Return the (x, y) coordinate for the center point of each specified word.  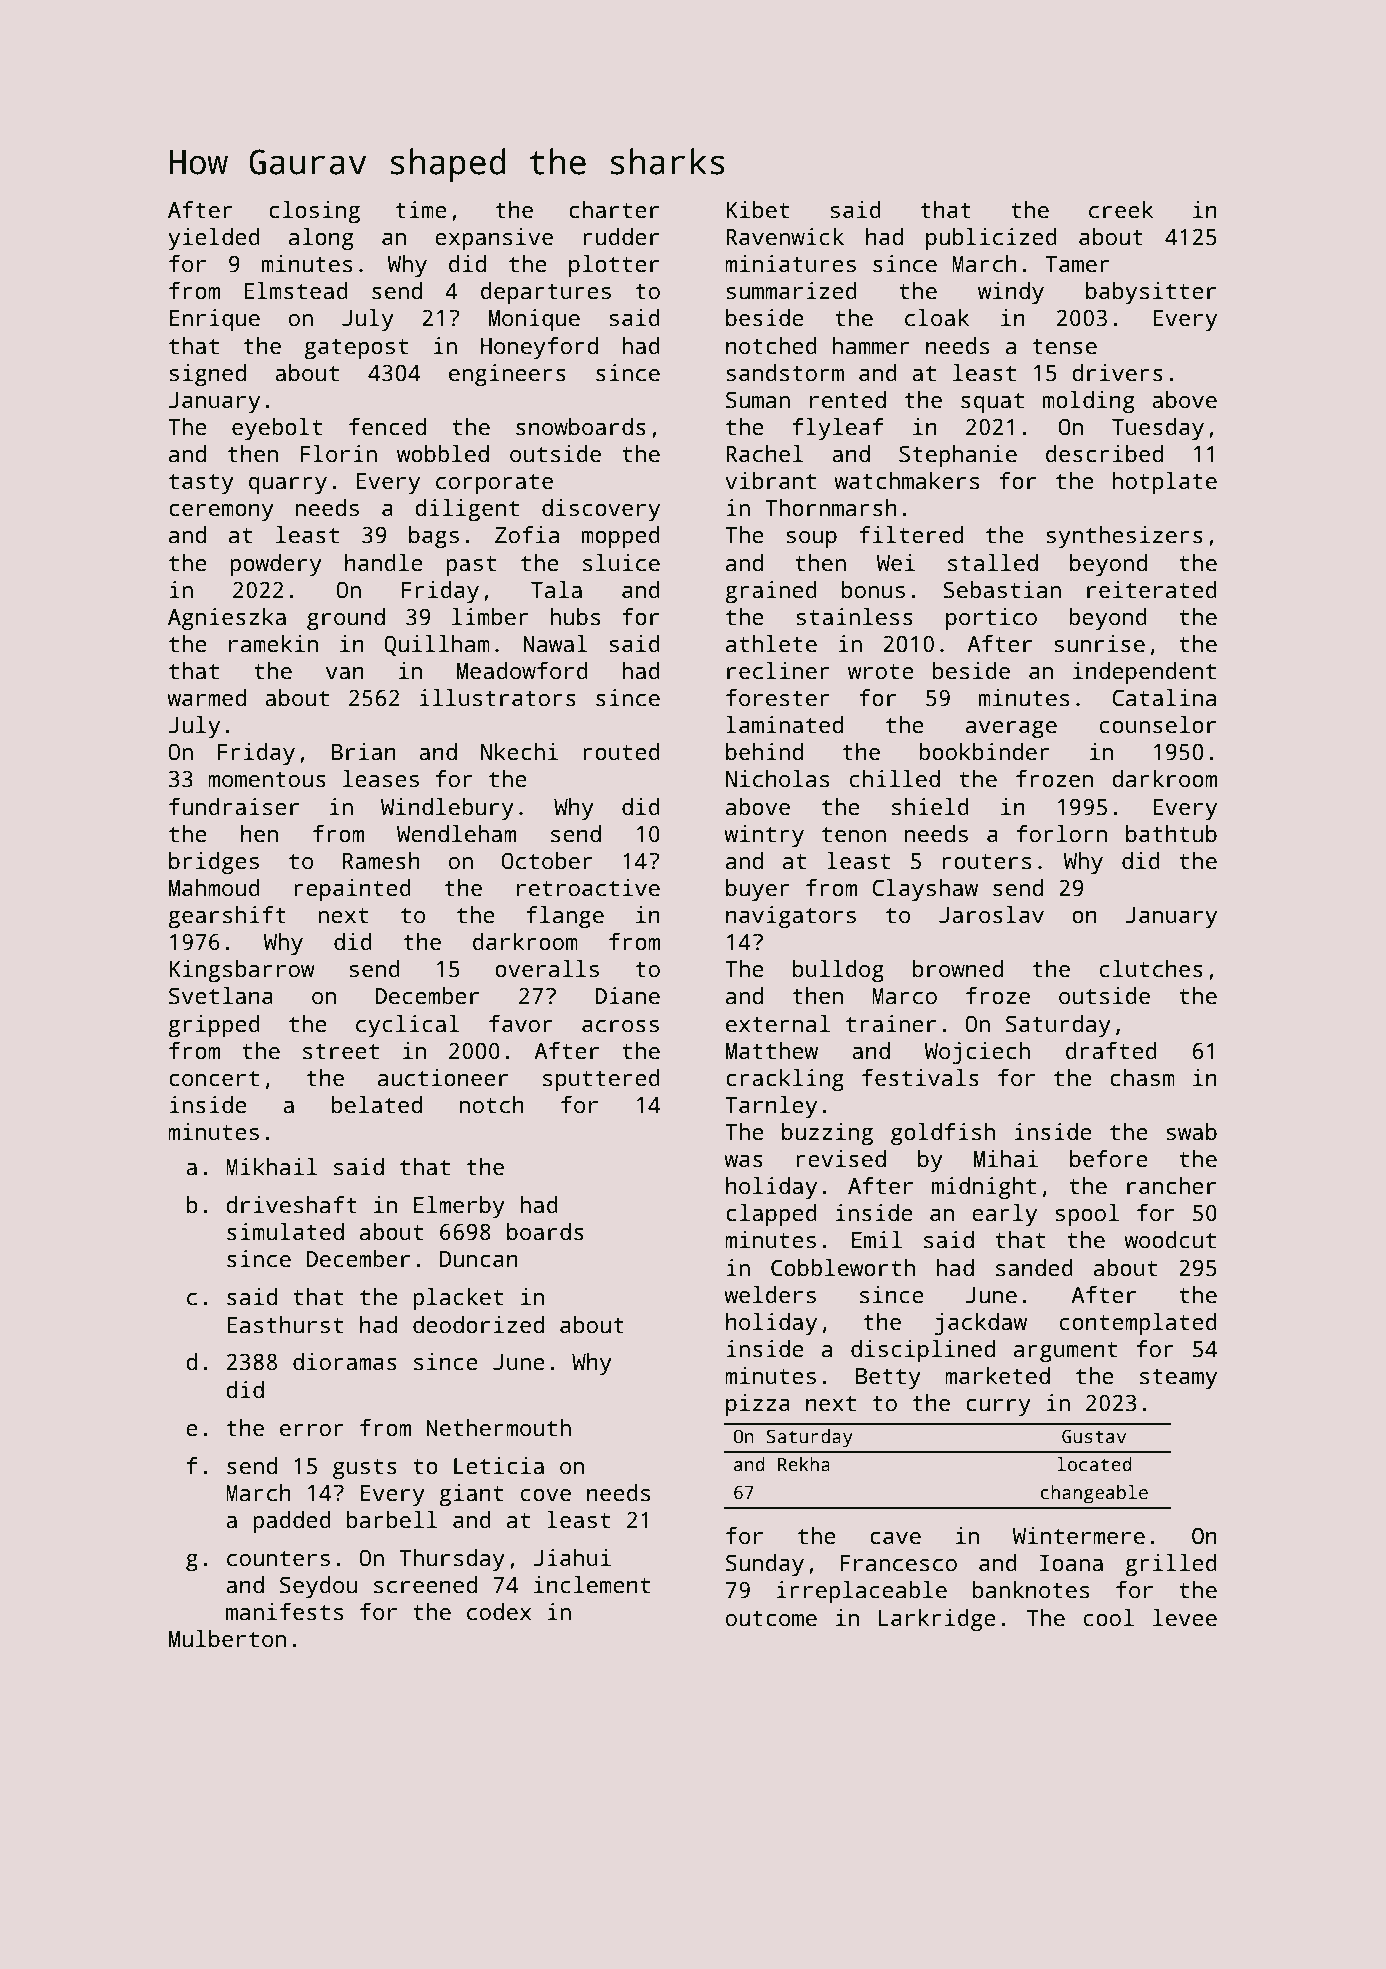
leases (381, 779)
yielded (214, 239)
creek (1121, 210)
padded (292, 1522)
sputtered (601, 1080)
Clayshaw (925, 890)
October (547, 861)
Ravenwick (785, 237)
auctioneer (443, 1078)
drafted (1111, 1051)
